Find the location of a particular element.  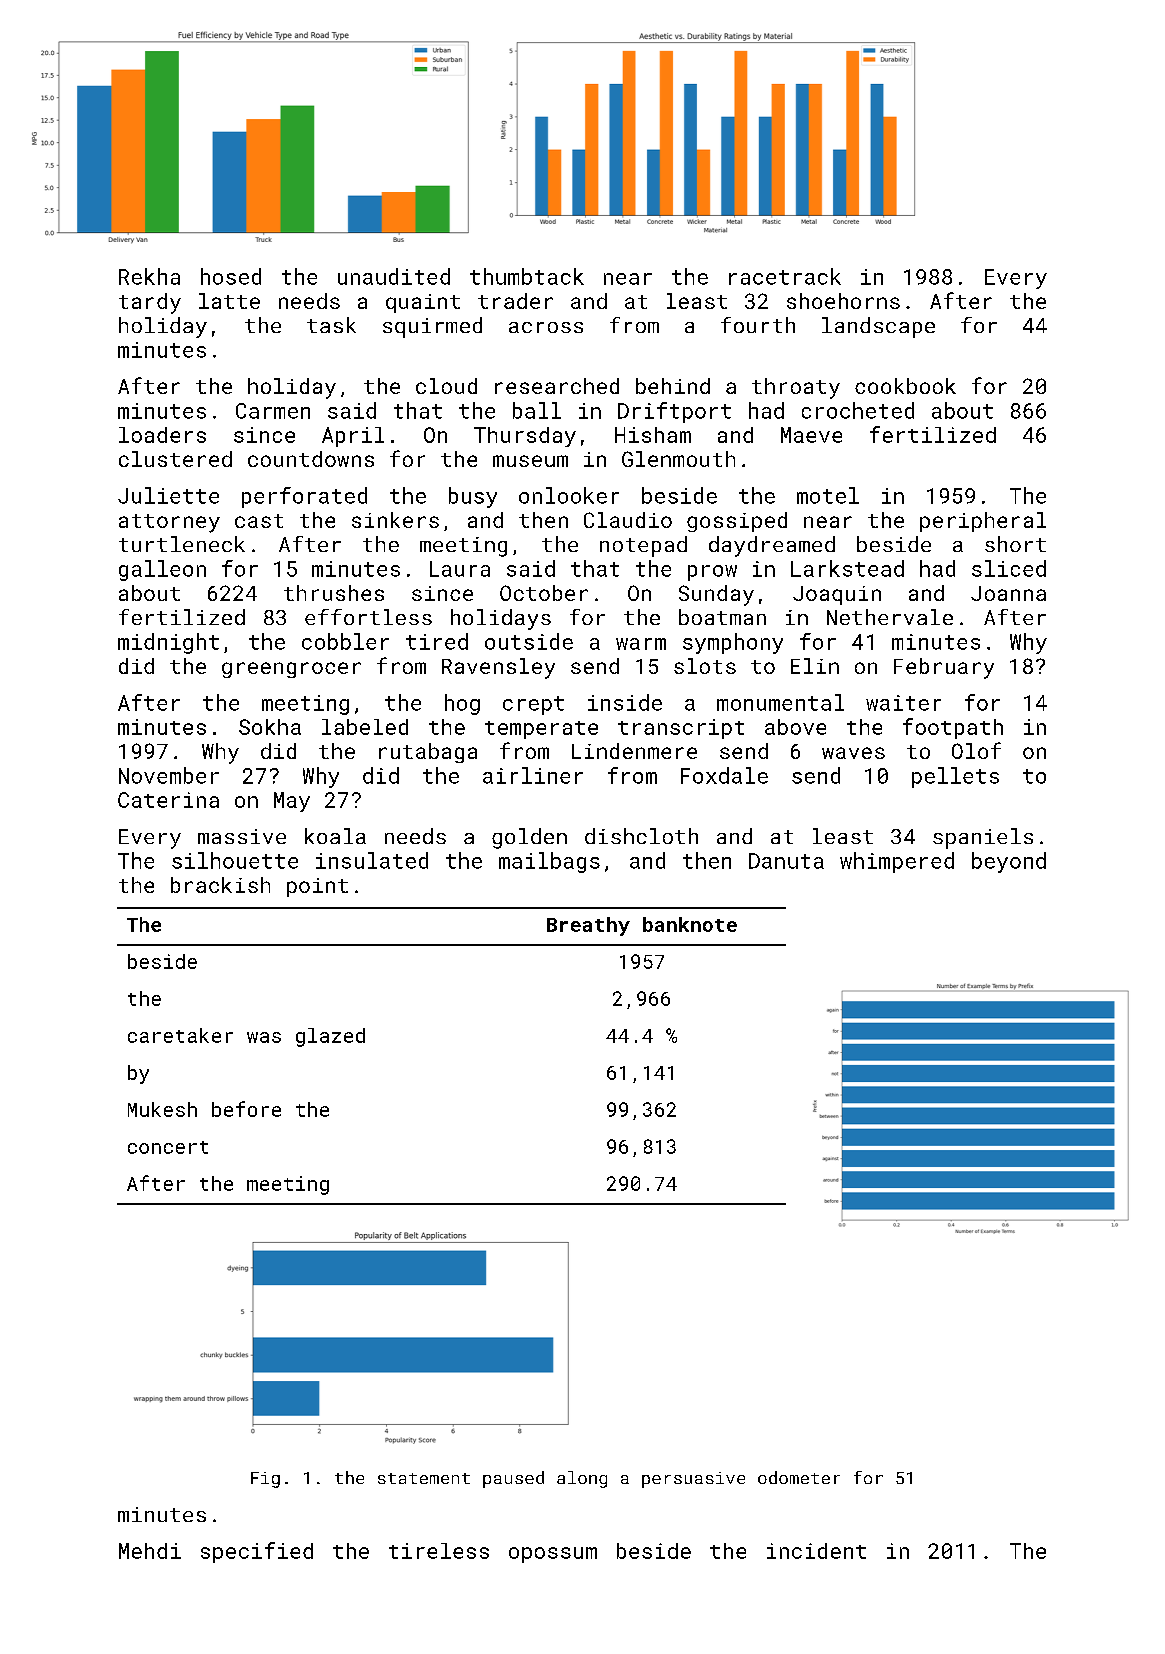

Foxdale is located at coordinates (724, 775).
